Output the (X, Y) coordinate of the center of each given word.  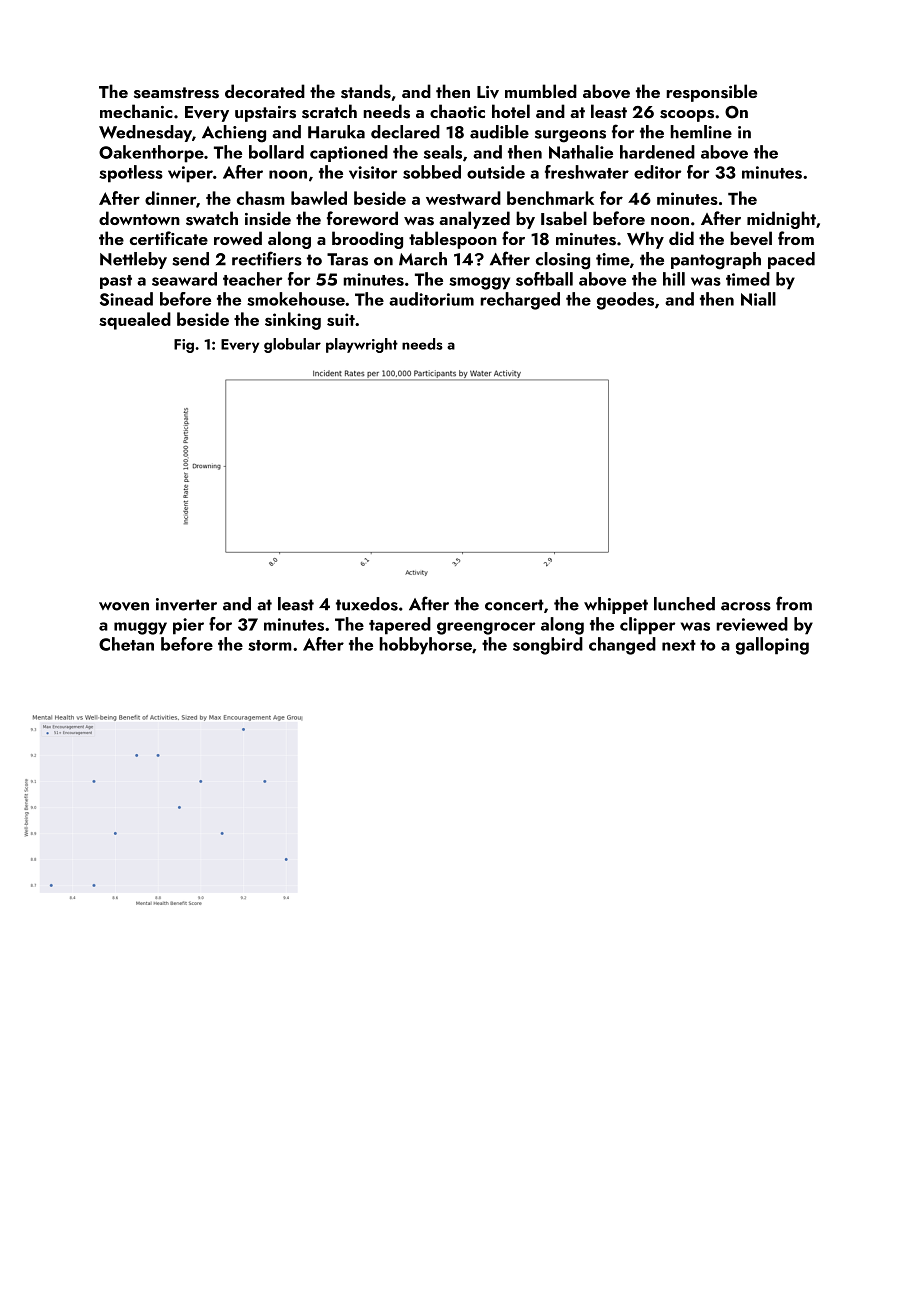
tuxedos (367, 604)
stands (366, 91)
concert (514, 605)
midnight (781, 220)
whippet (616, 605)
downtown (139, 218)
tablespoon (453, 240)
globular (292, 345)
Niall (758, 299)
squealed (135, 321)
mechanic (136, 111)
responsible (711, 93)
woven (124, 606)
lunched (684, 604)
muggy (140, 628)
